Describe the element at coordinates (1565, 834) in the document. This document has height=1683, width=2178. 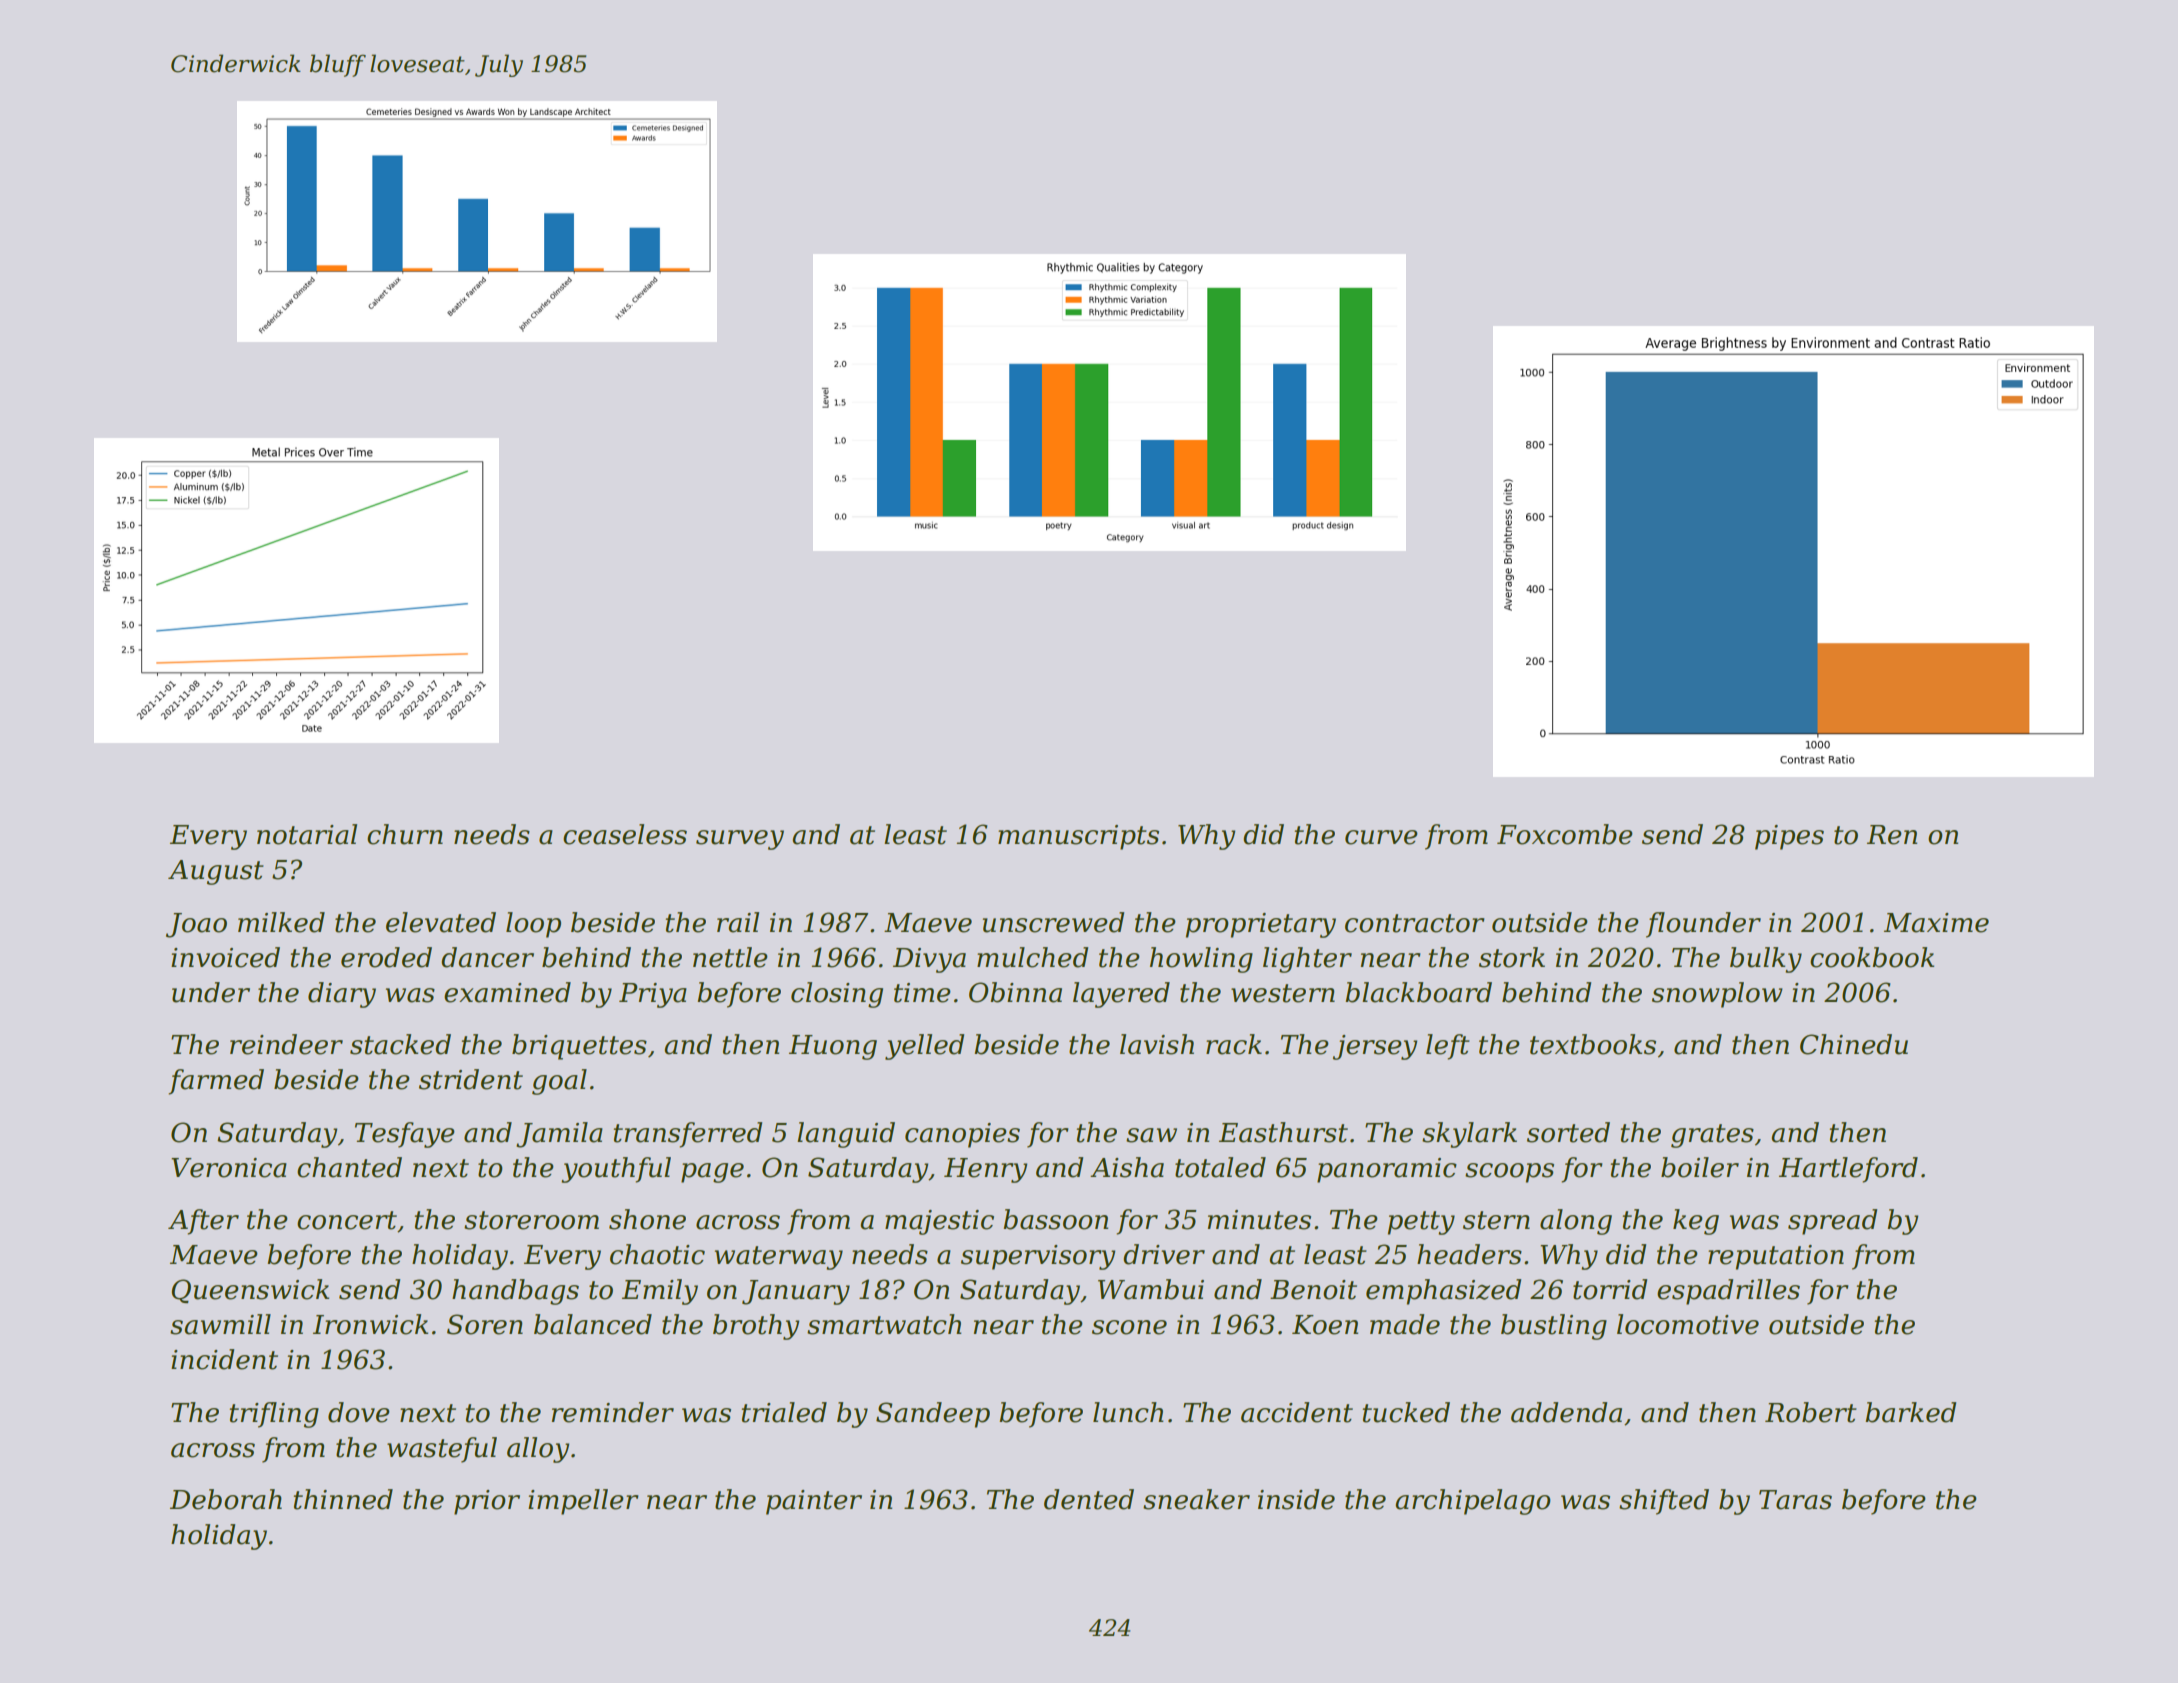
I see `Foxcombe` at that location.
